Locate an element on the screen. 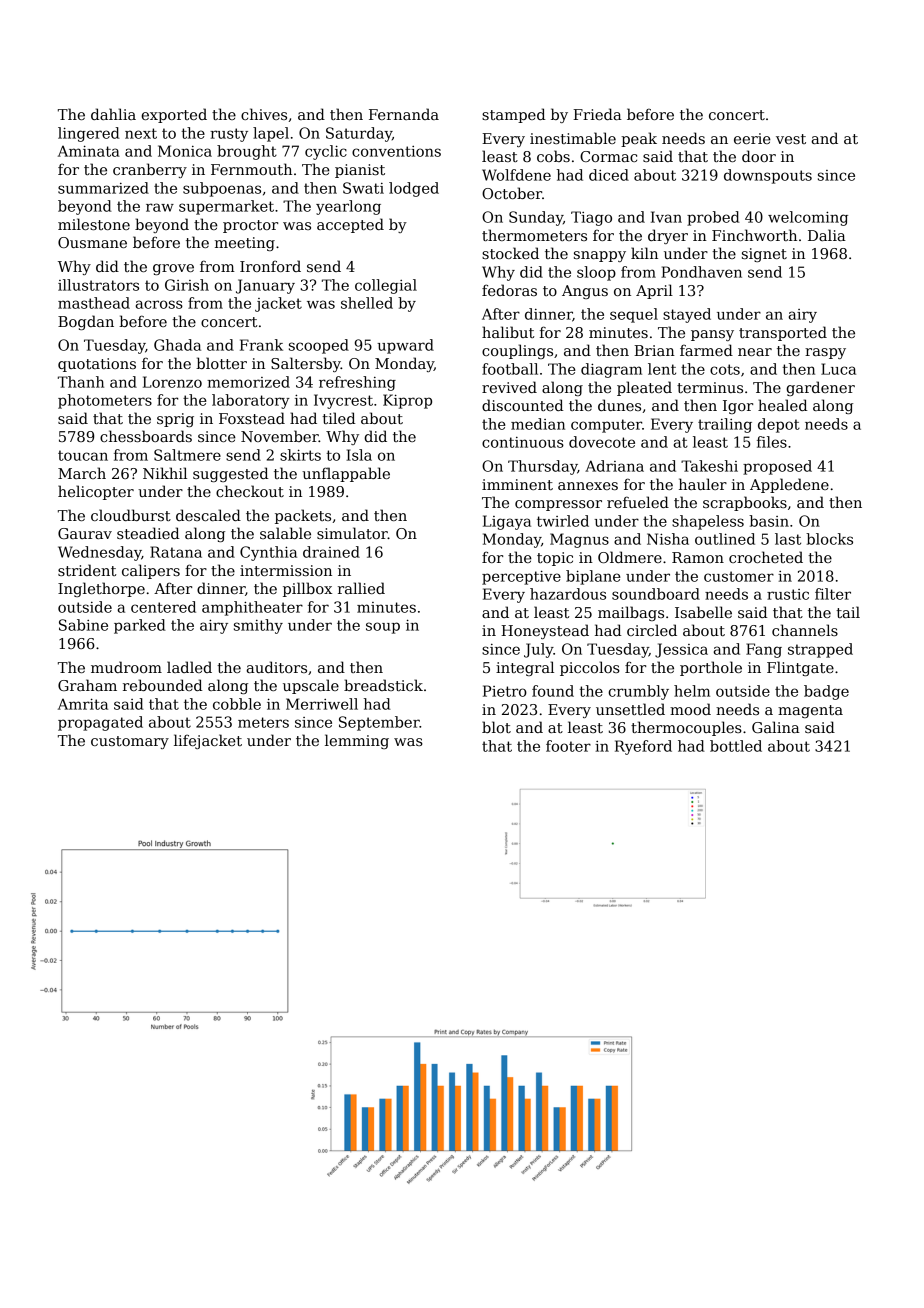 This screenshot has width=924, height=1308. exported is located at coordinates (174, 115).
